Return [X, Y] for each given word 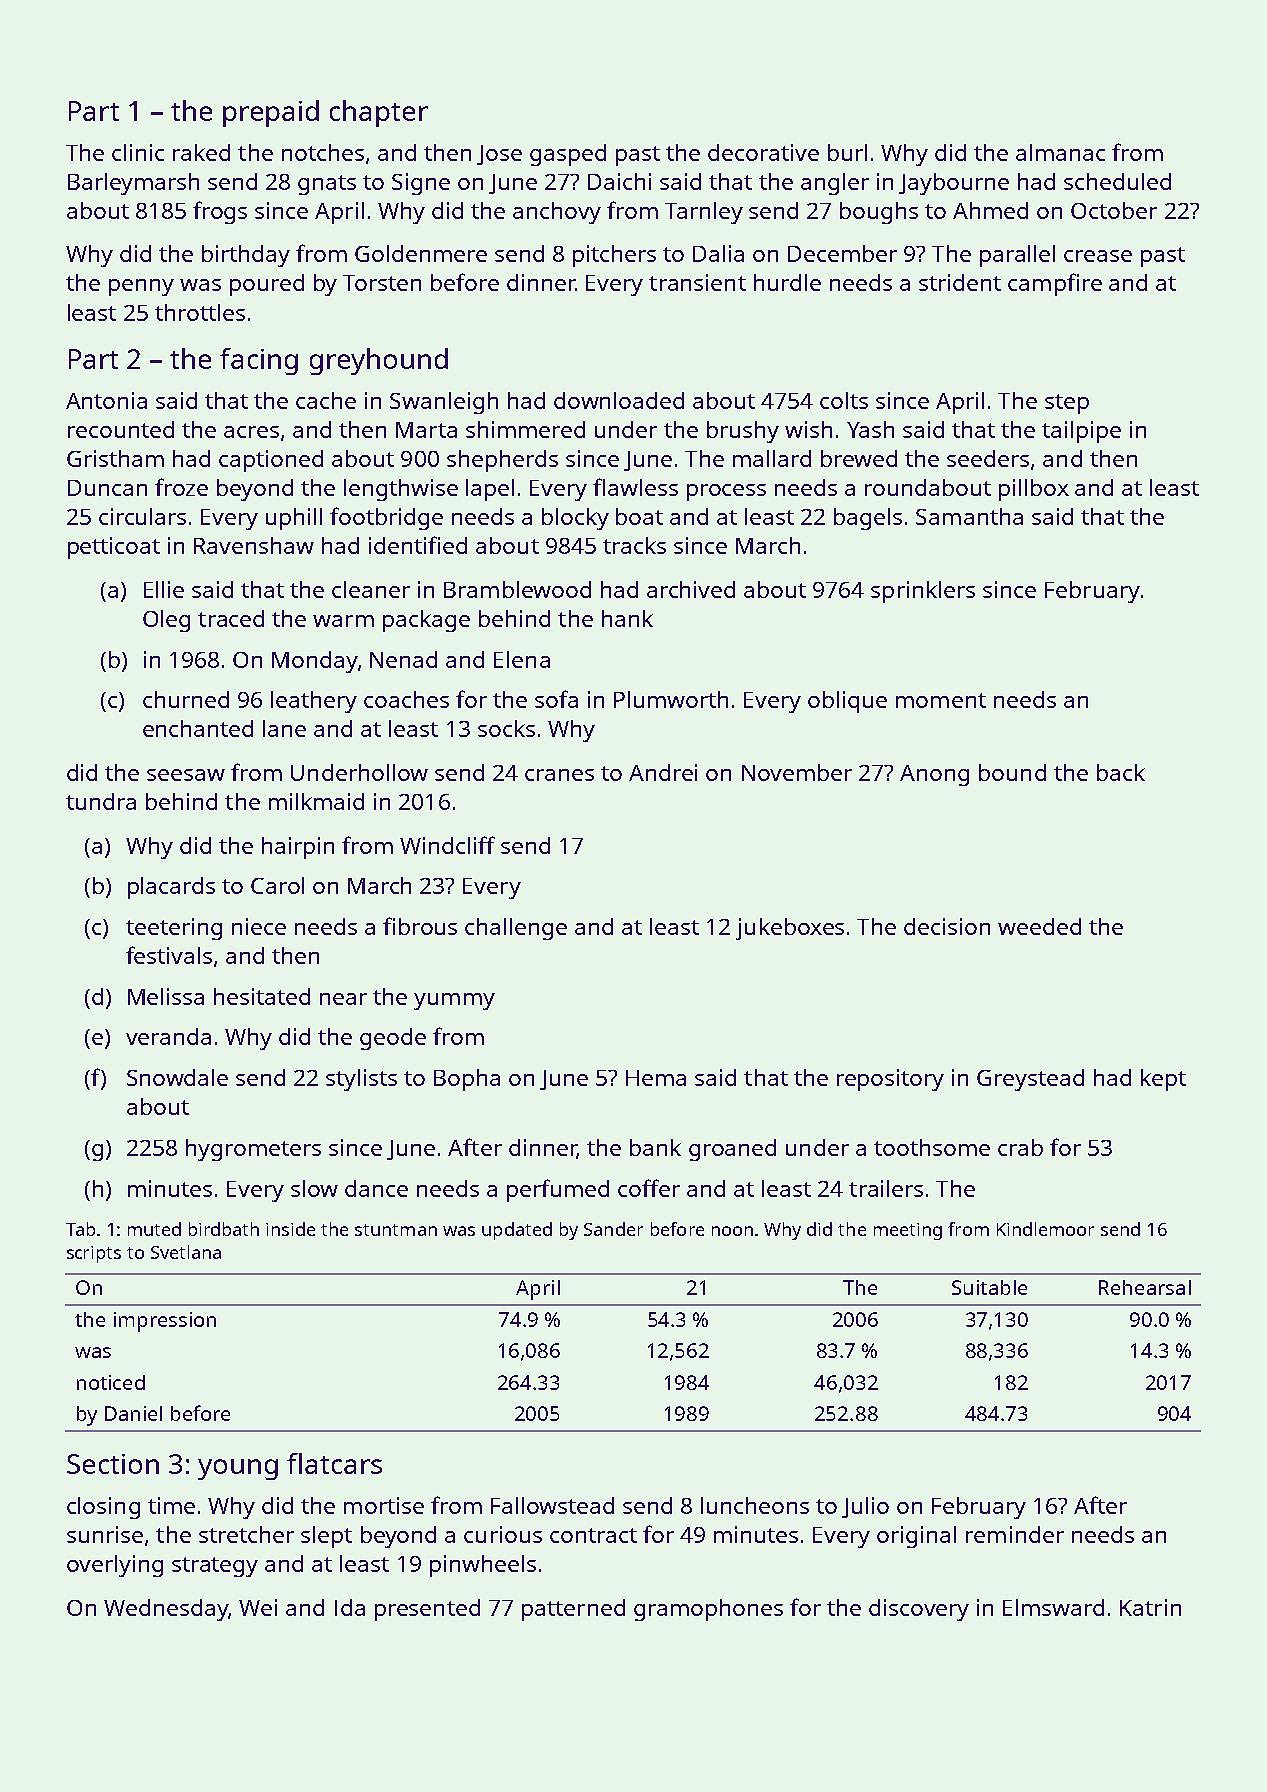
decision [947, 926]
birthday [246, 256]
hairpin [298, 848]
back [1121, 772]
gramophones [708, 1610]
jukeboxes [790, 929]
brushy [743, 432]
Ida [350, 1607]
